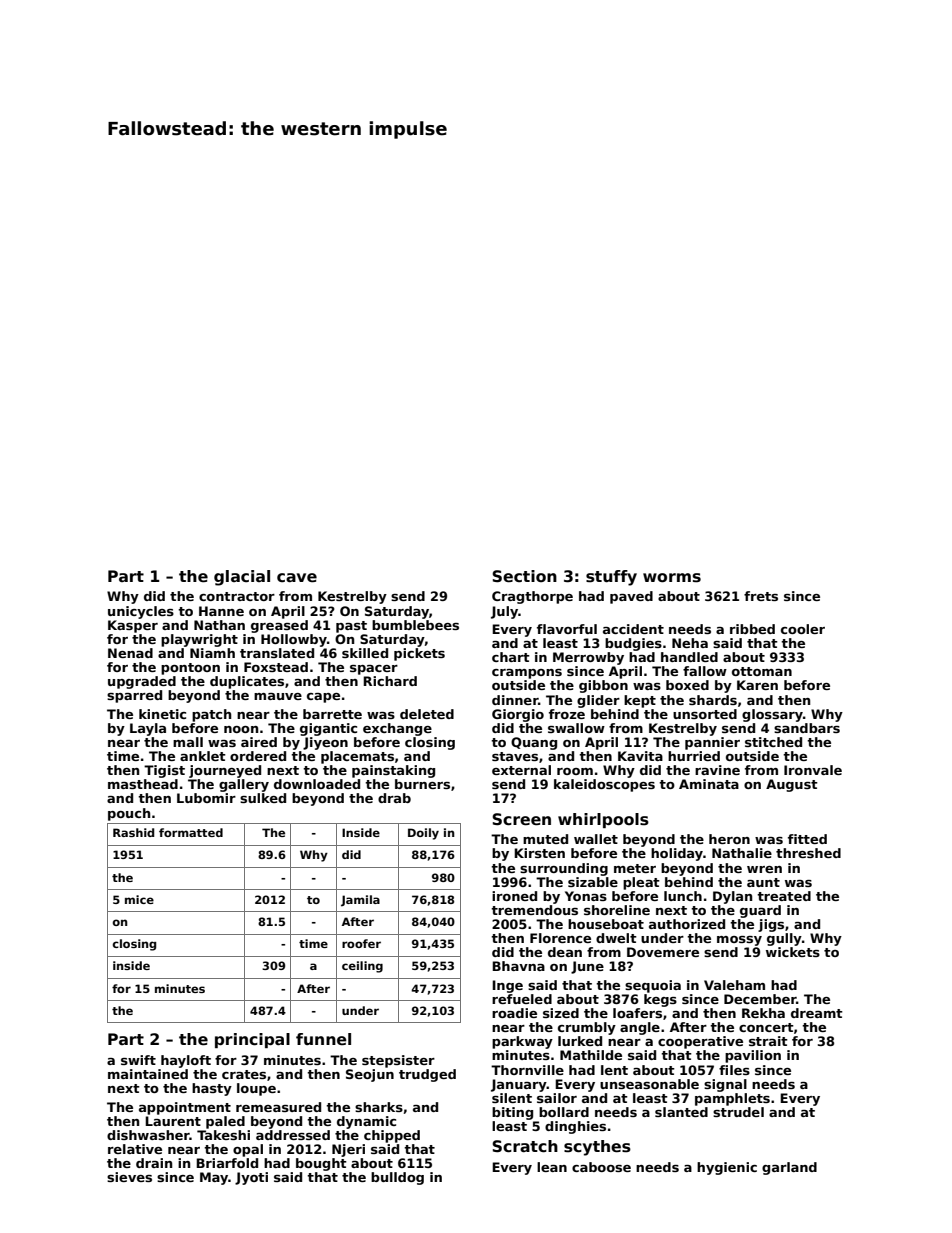 The image size is (952, 1233). I want to click on Karen, so click(757, 685).
